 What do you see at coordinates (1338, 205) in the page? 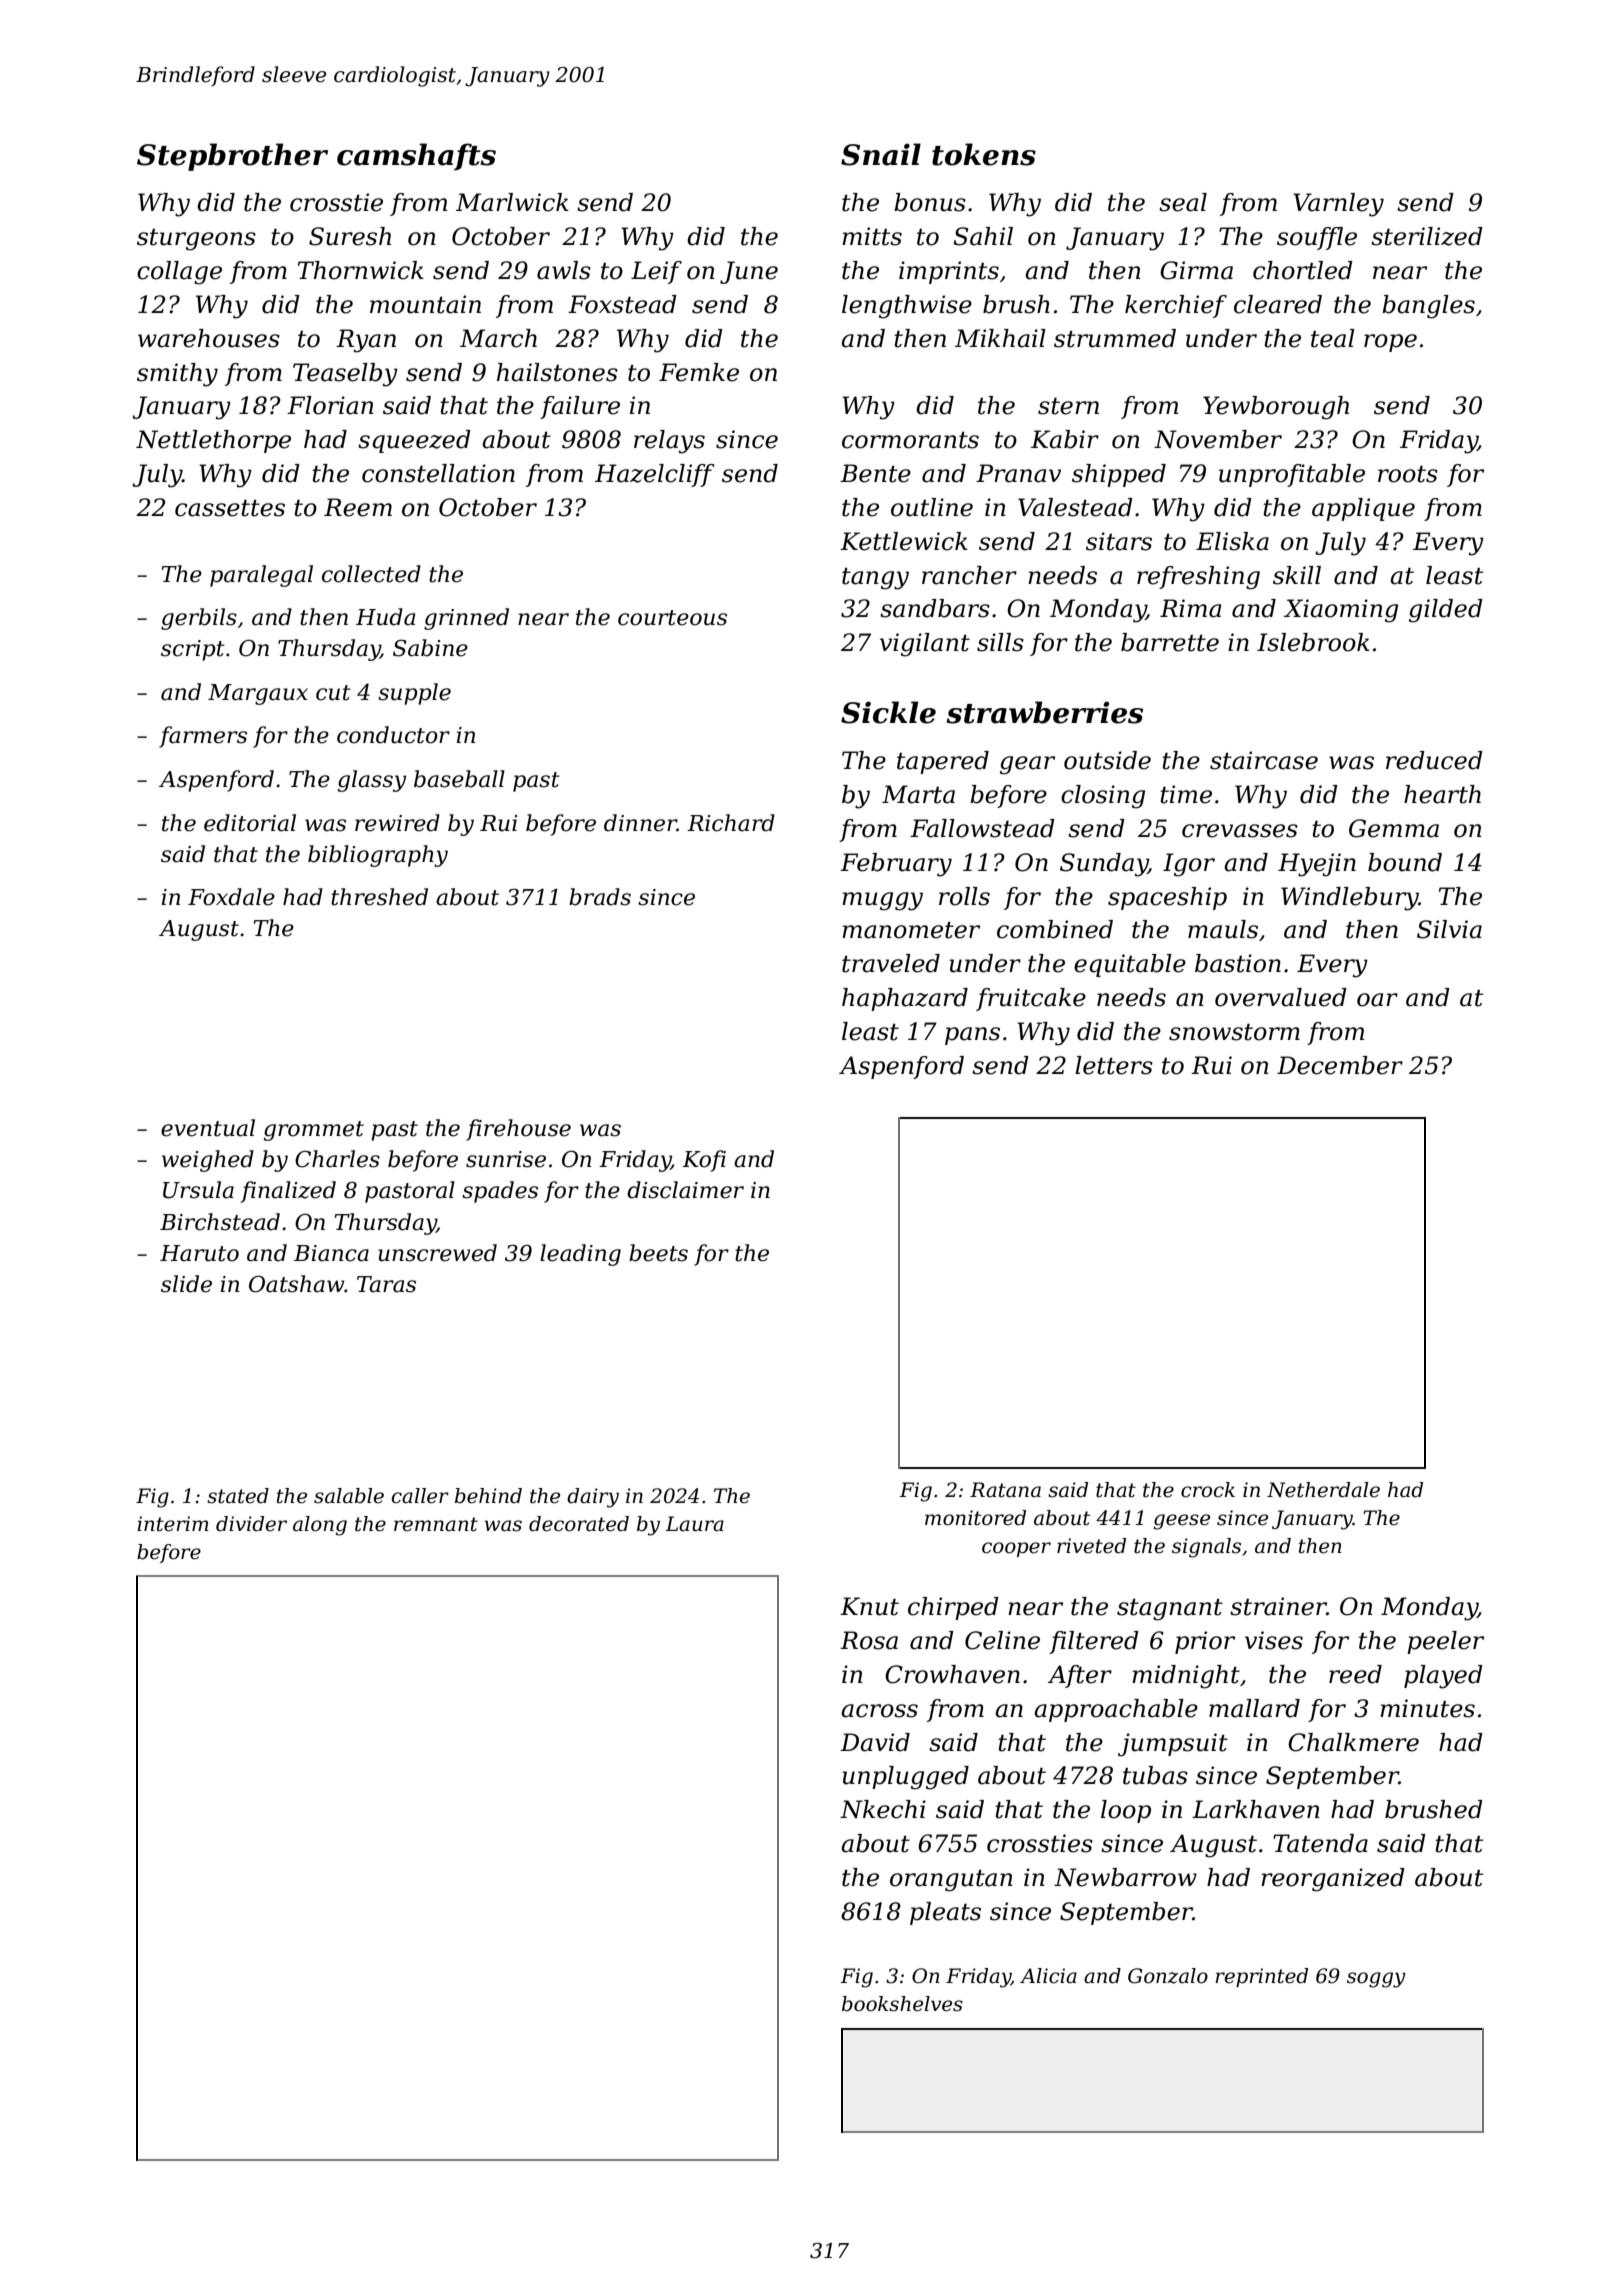
I see `Varnley` at bounding box center [1338, 205].
